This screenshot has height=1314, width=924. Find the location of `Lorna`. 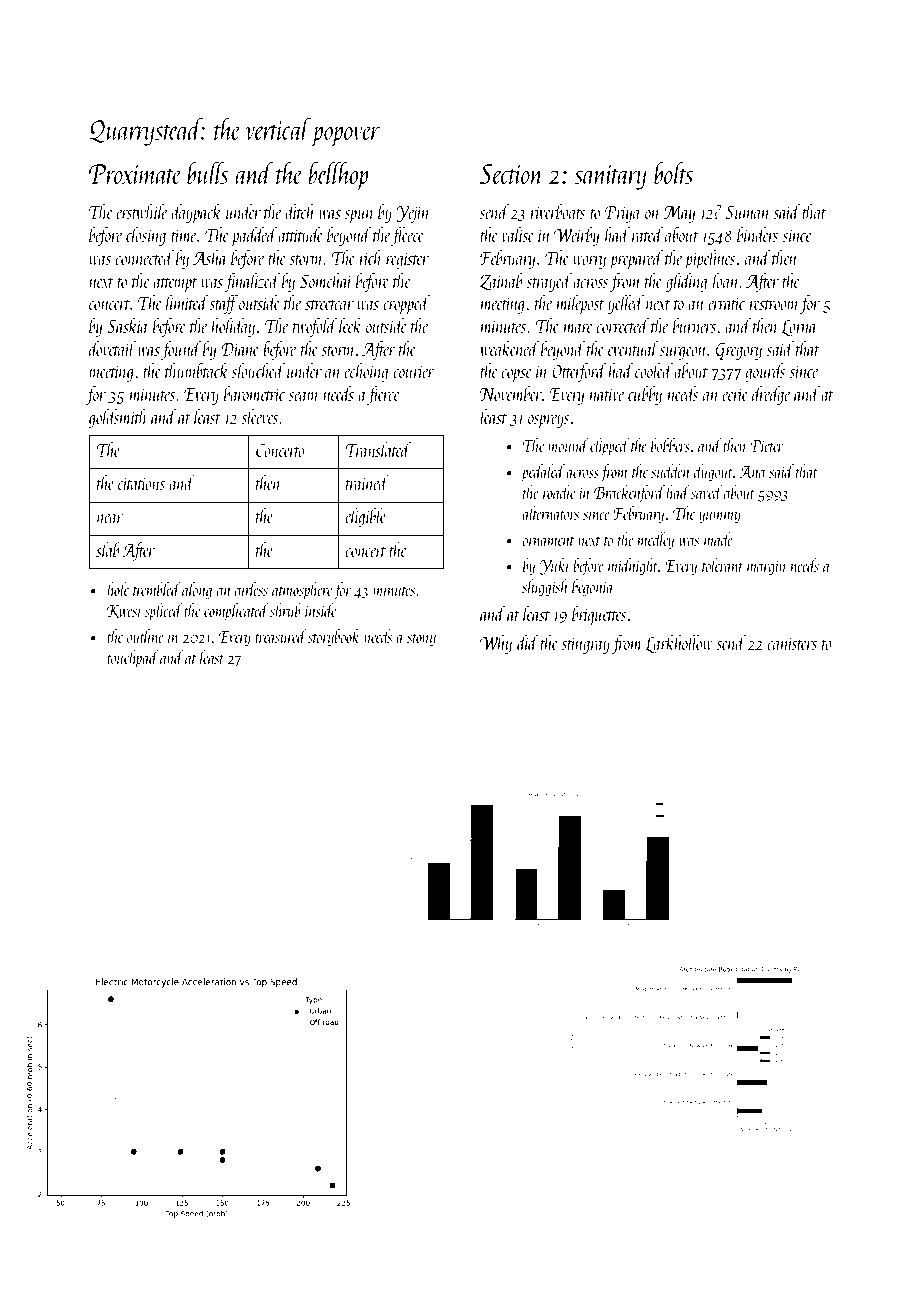

Lorna is located at coordinates (799, 328).
